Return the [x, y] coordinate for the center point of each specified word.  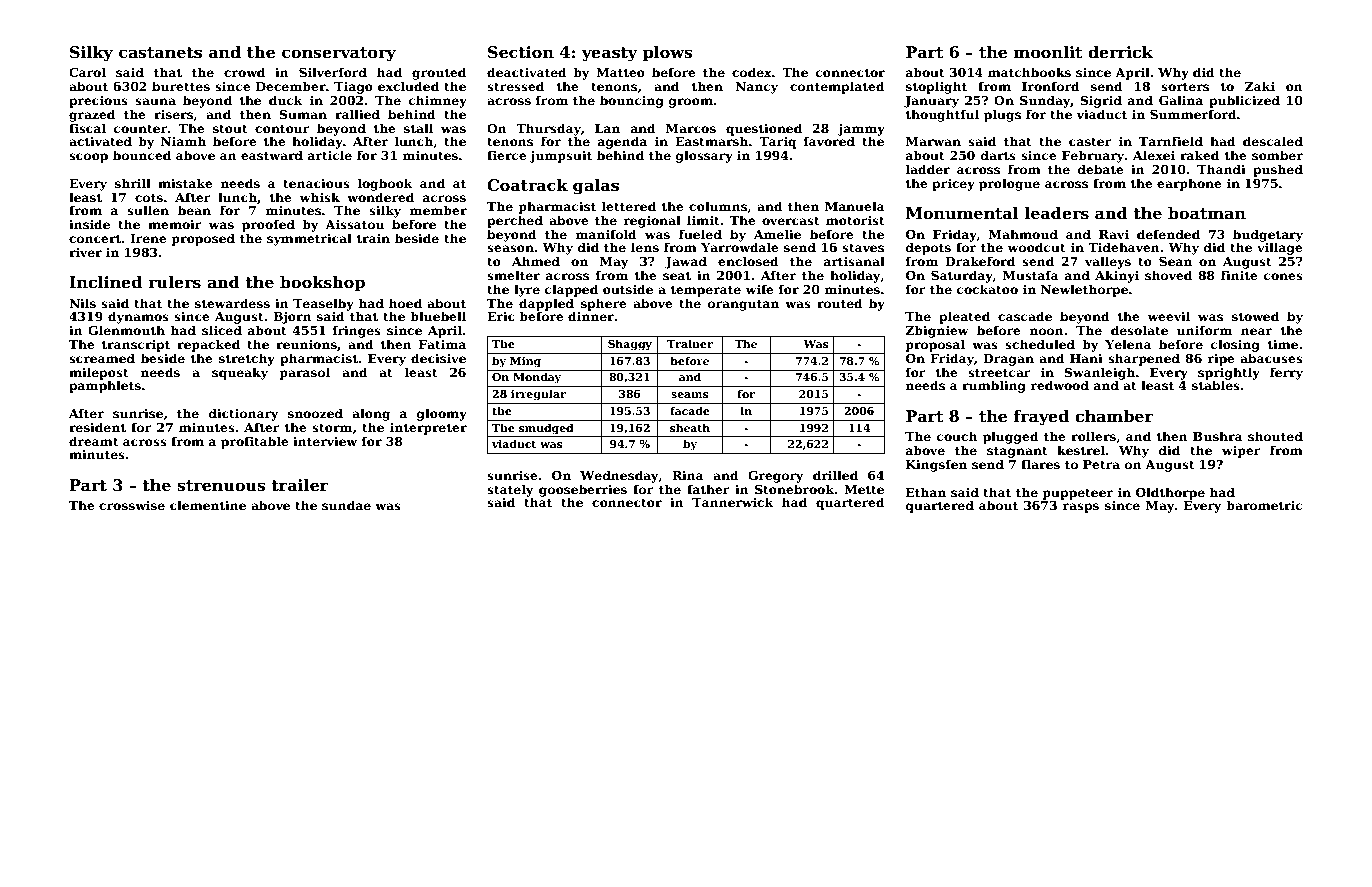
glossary [704, 156]
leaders [1057, 213]
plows [668, 54]
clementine [208, 505]
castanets [160, 53]
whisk [320, 197]
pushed [1278, 170]
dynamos [138, 317]
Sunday [1045, 101]
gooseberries [583, 490]
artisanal [854, 261]
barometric [1264, 505]
